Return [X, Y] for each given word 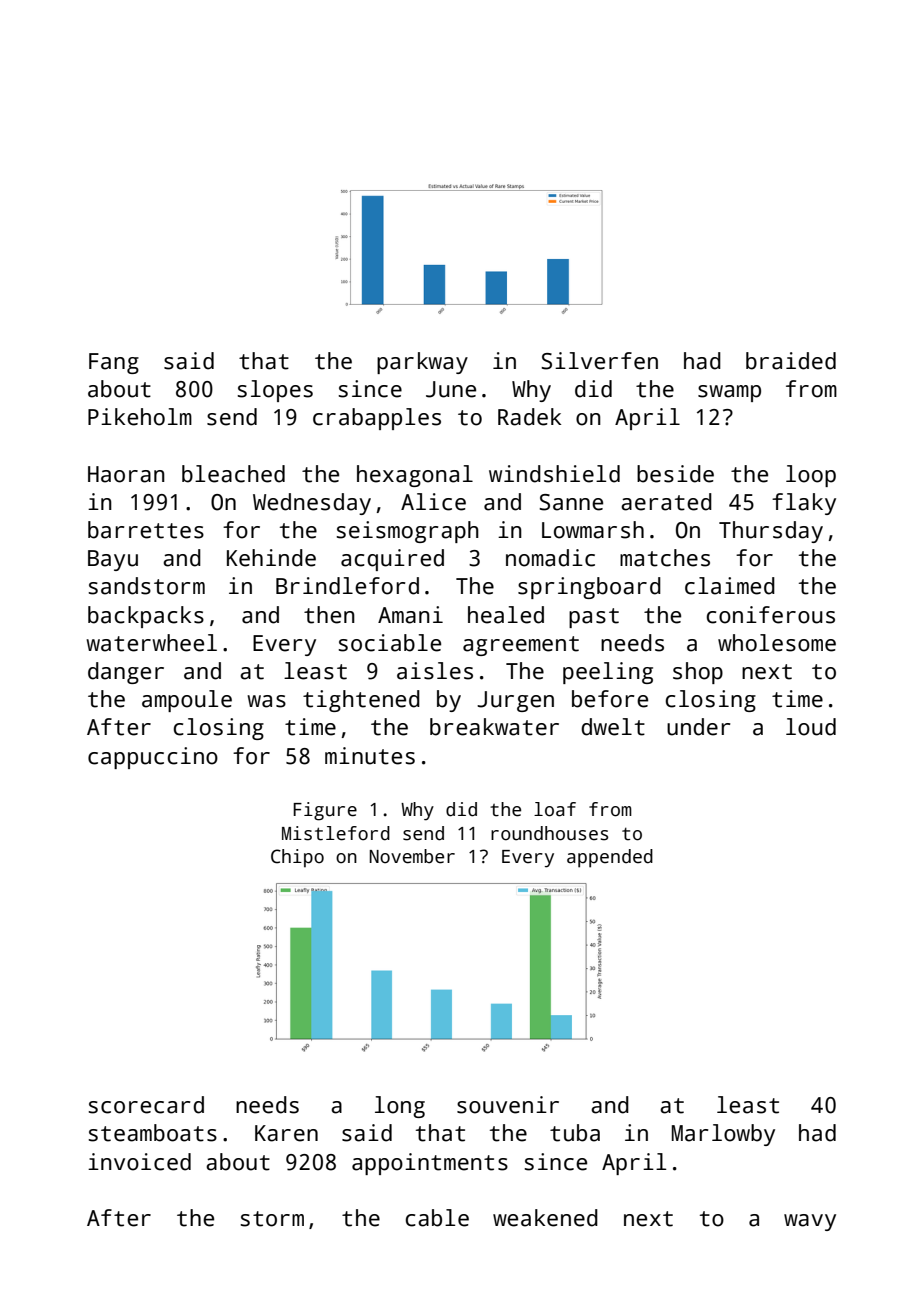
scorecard [146, 1105]
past [594, 618]
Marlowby [723, 1135]
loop [811, 476]
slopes [275, 391]
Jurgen [515, 701]
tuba [575, 1133]
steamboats [153, 1133]
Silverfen [599, 361]
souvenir [508, 1105]
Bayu [113, 560]
